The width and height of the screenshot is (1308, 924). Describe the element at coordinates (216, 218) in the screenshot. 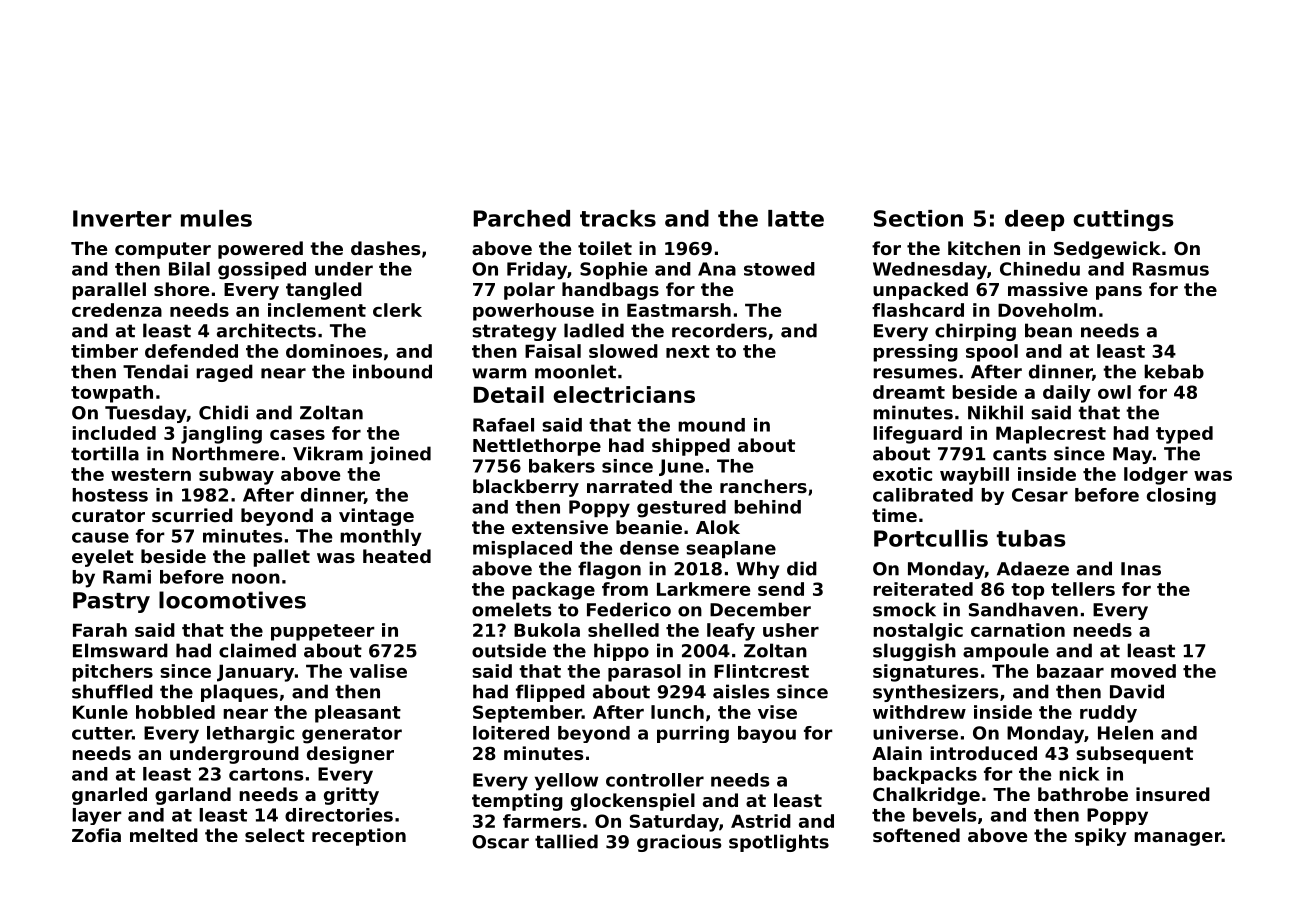

I see `mules` at that location.
